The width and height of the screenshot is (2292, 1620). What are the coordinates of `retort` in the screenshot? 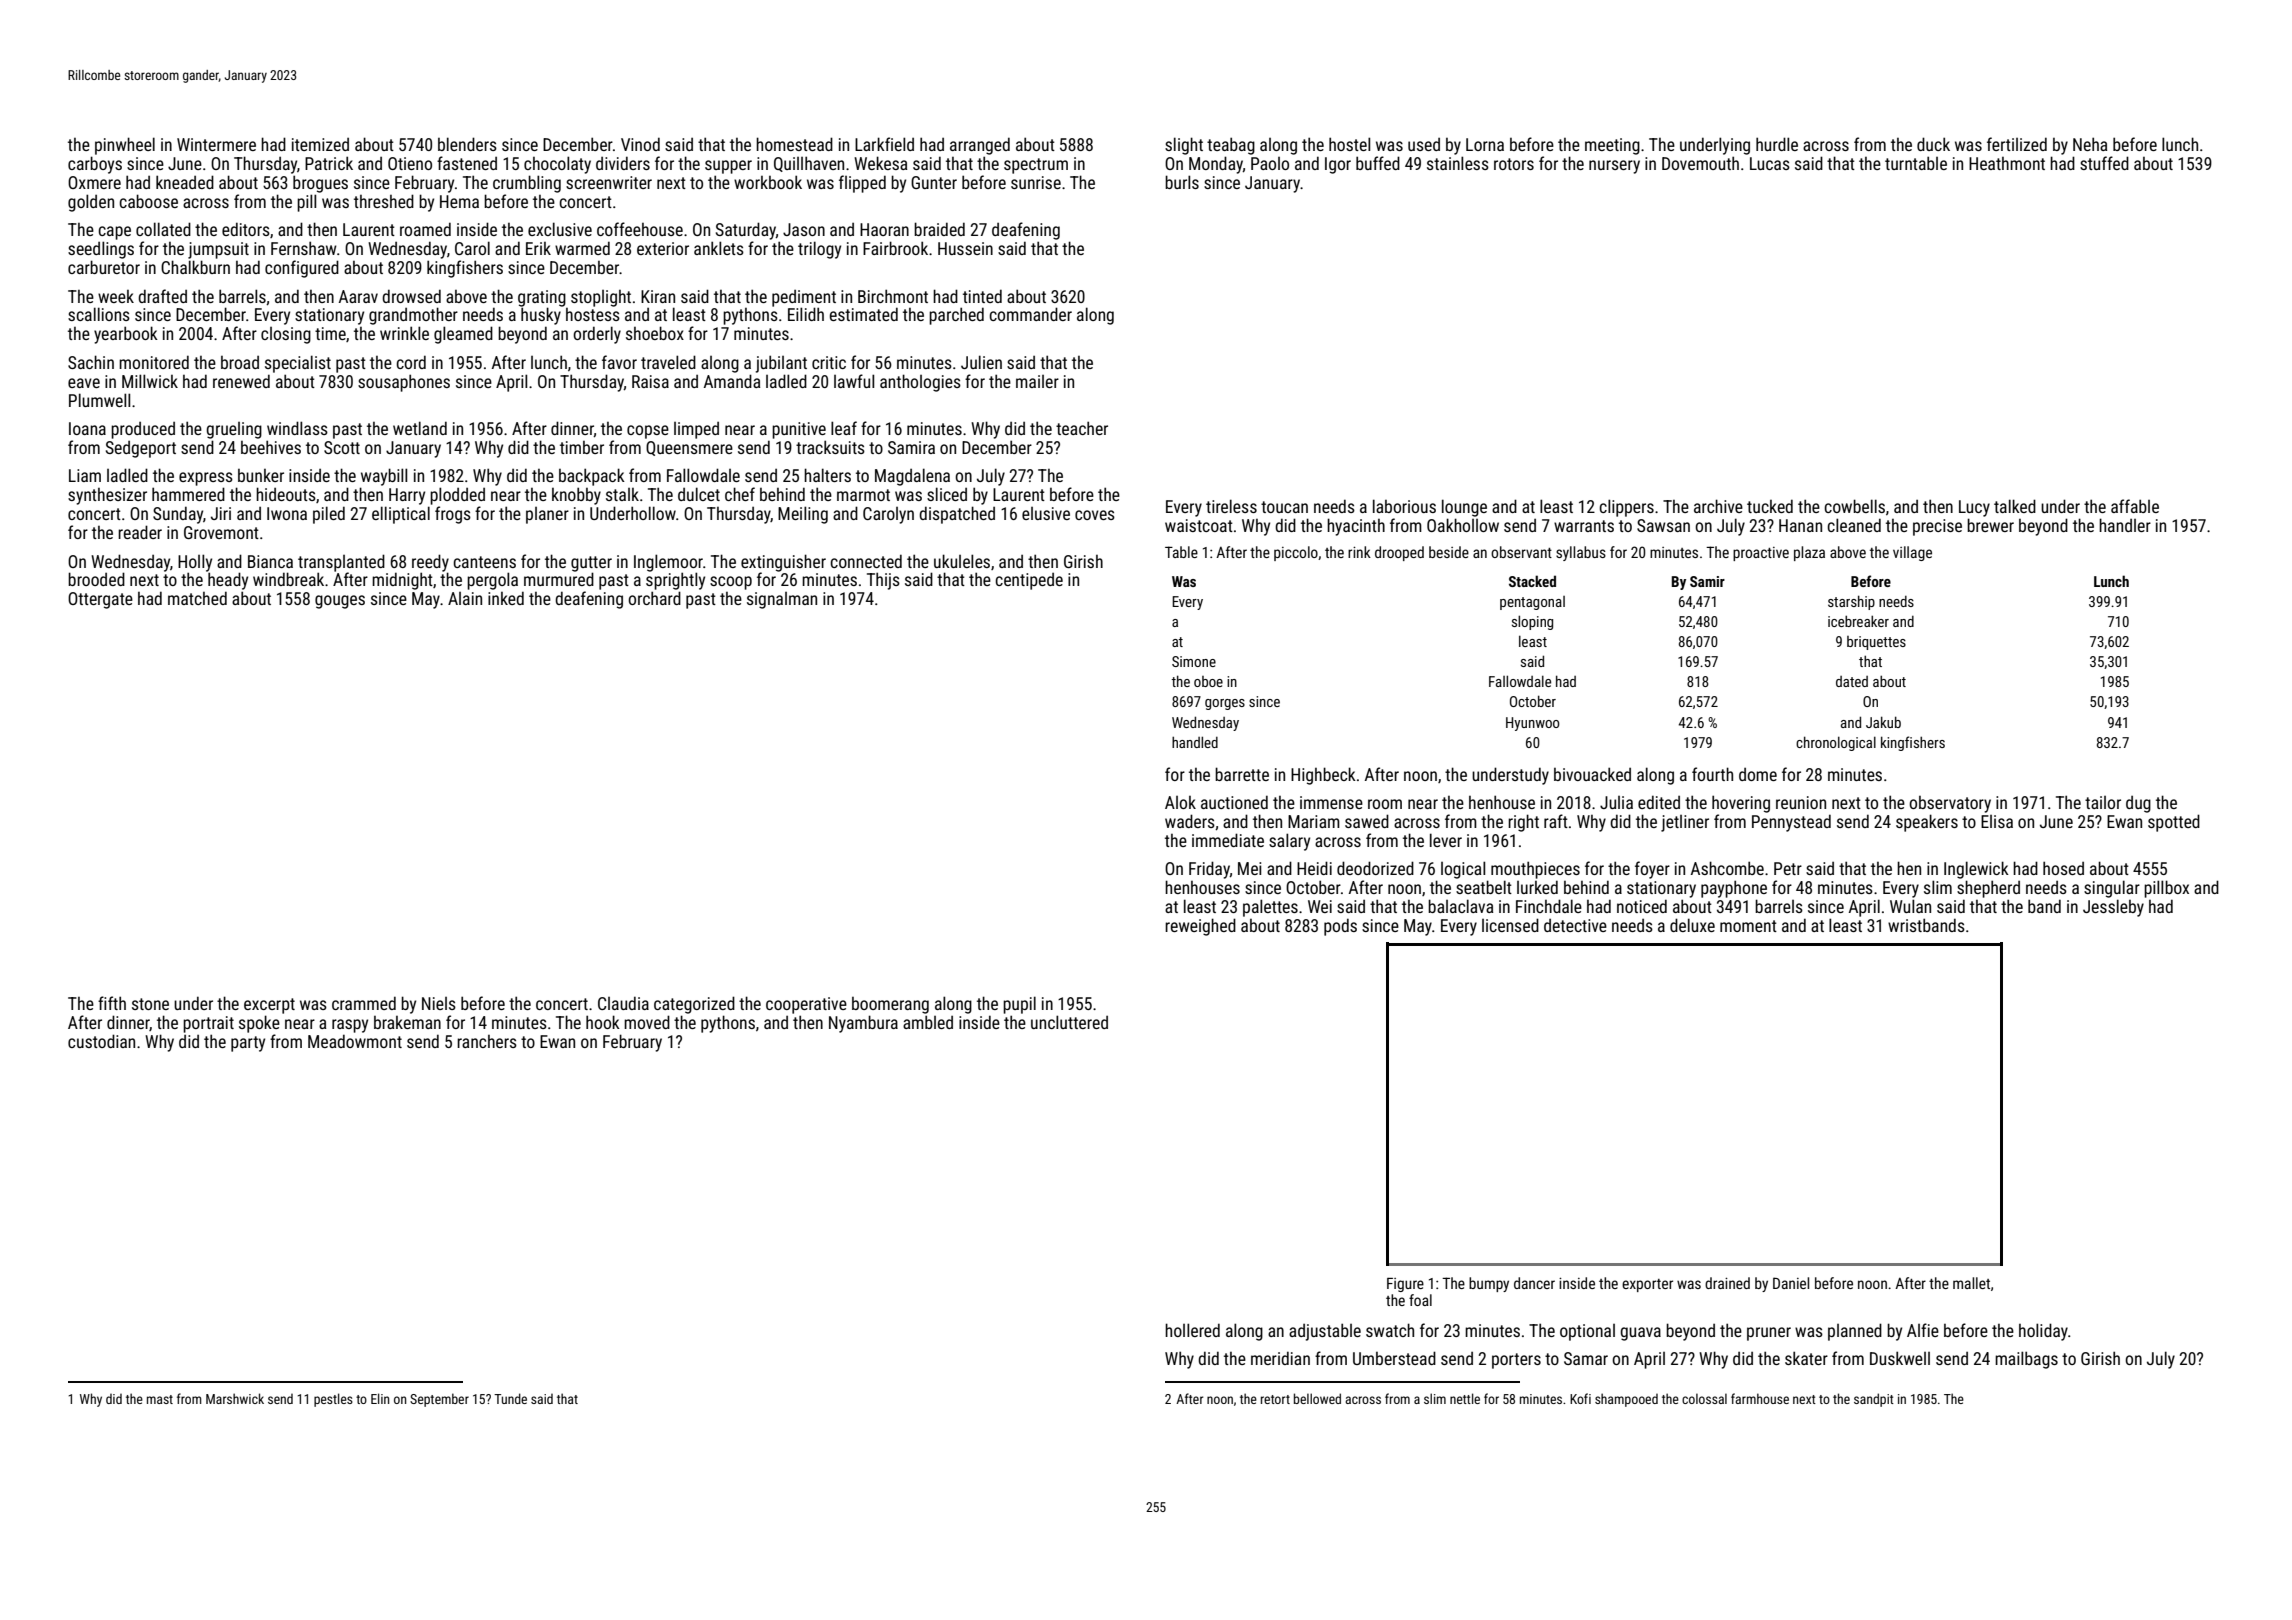 It's located at (1275, 1399).
